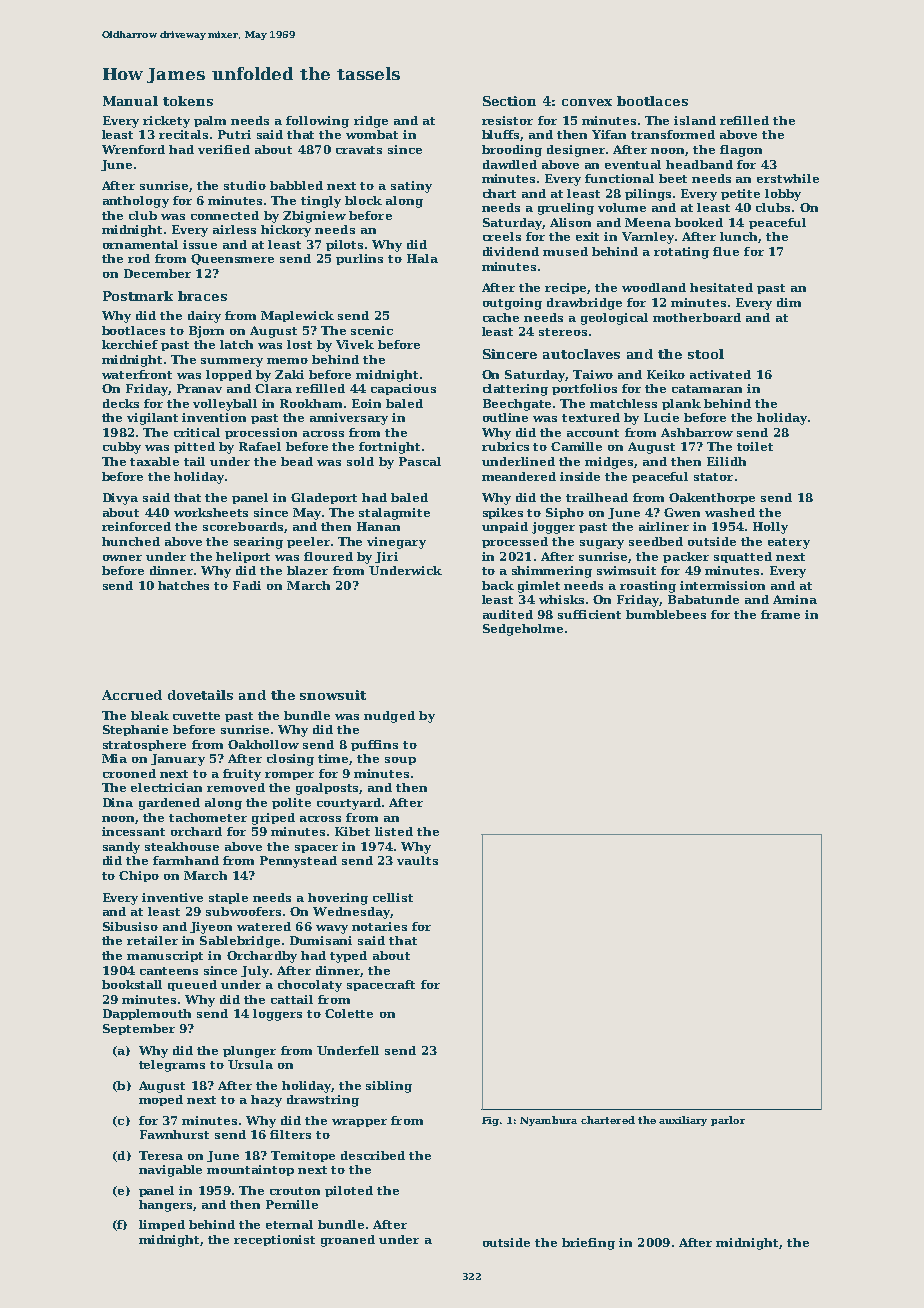 The height and width of the screenshot is (1308, 924). Describe the element at coordinates (683, 1121) in the screenshot. I see `auxiliary` at that location.
